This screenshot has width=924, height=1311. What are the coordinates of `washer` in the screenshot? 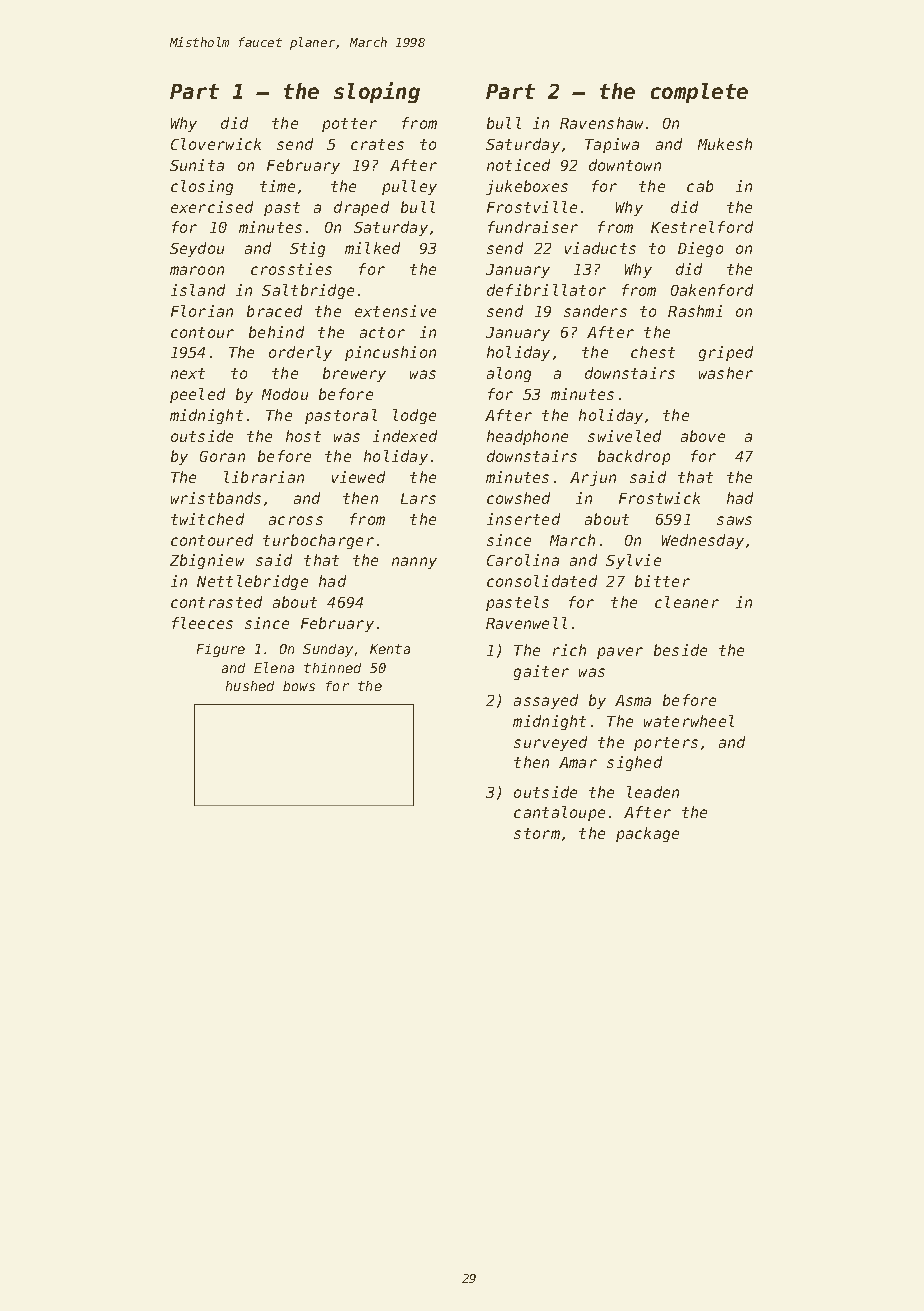 It's located at (726, 373).
